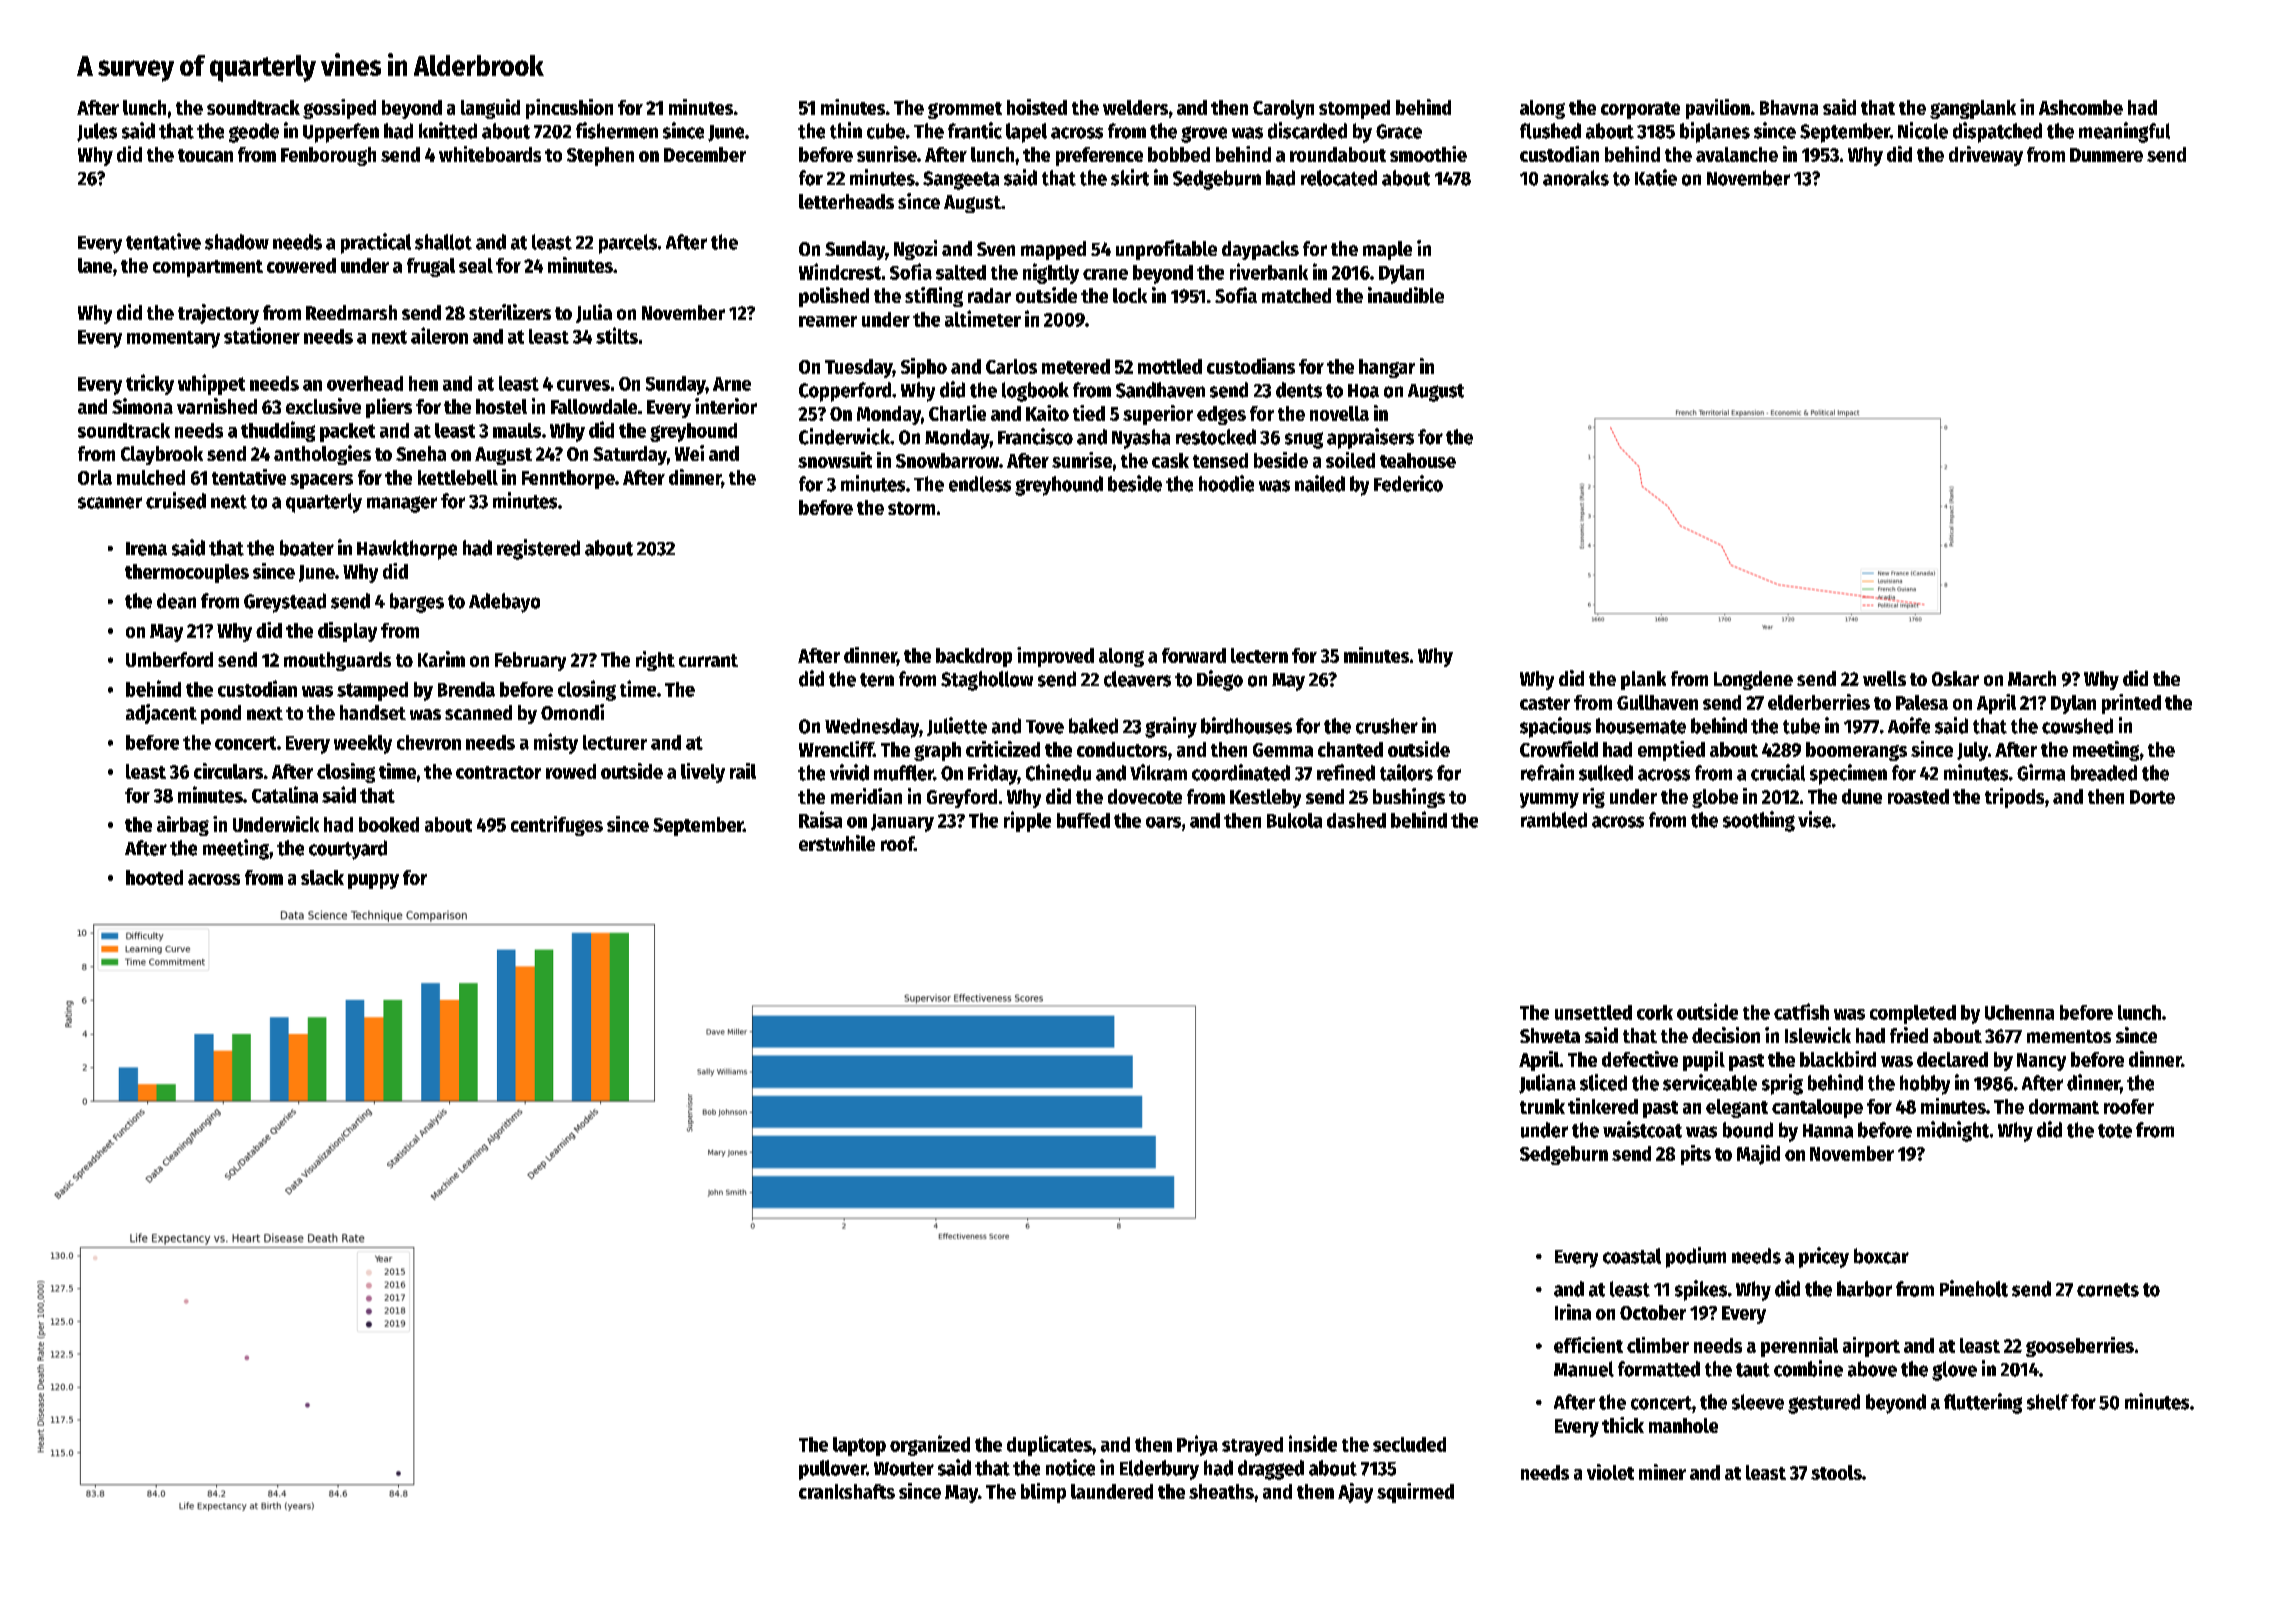 The image size is (2278, 1611). What do you see at coordinates (904, 1469) in the image?
I see `Wouter` at bounding box center [904, 1469].
